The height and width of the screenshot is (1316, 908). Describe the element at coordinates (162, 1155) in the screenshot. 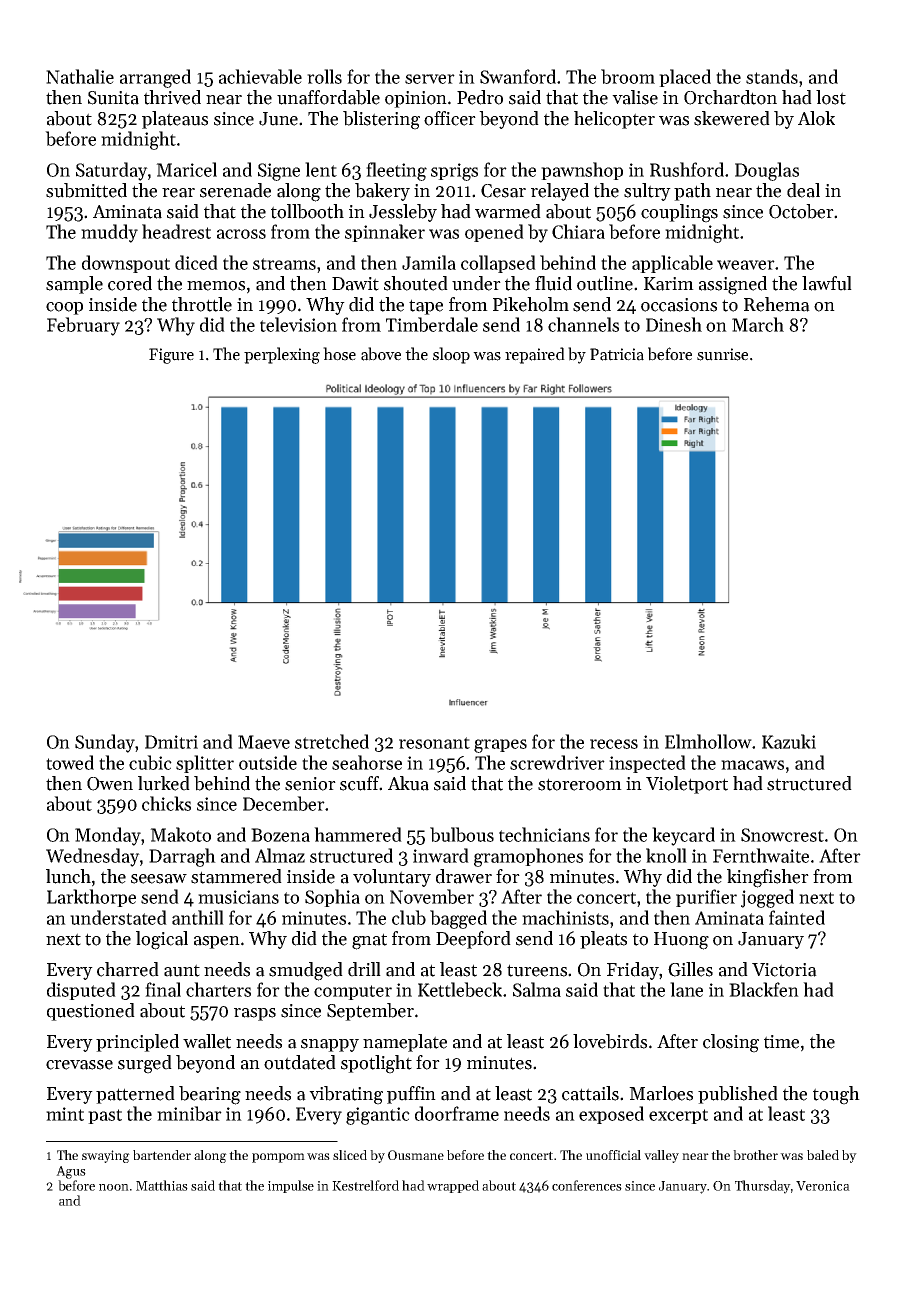

I see `bartender` at that location.
